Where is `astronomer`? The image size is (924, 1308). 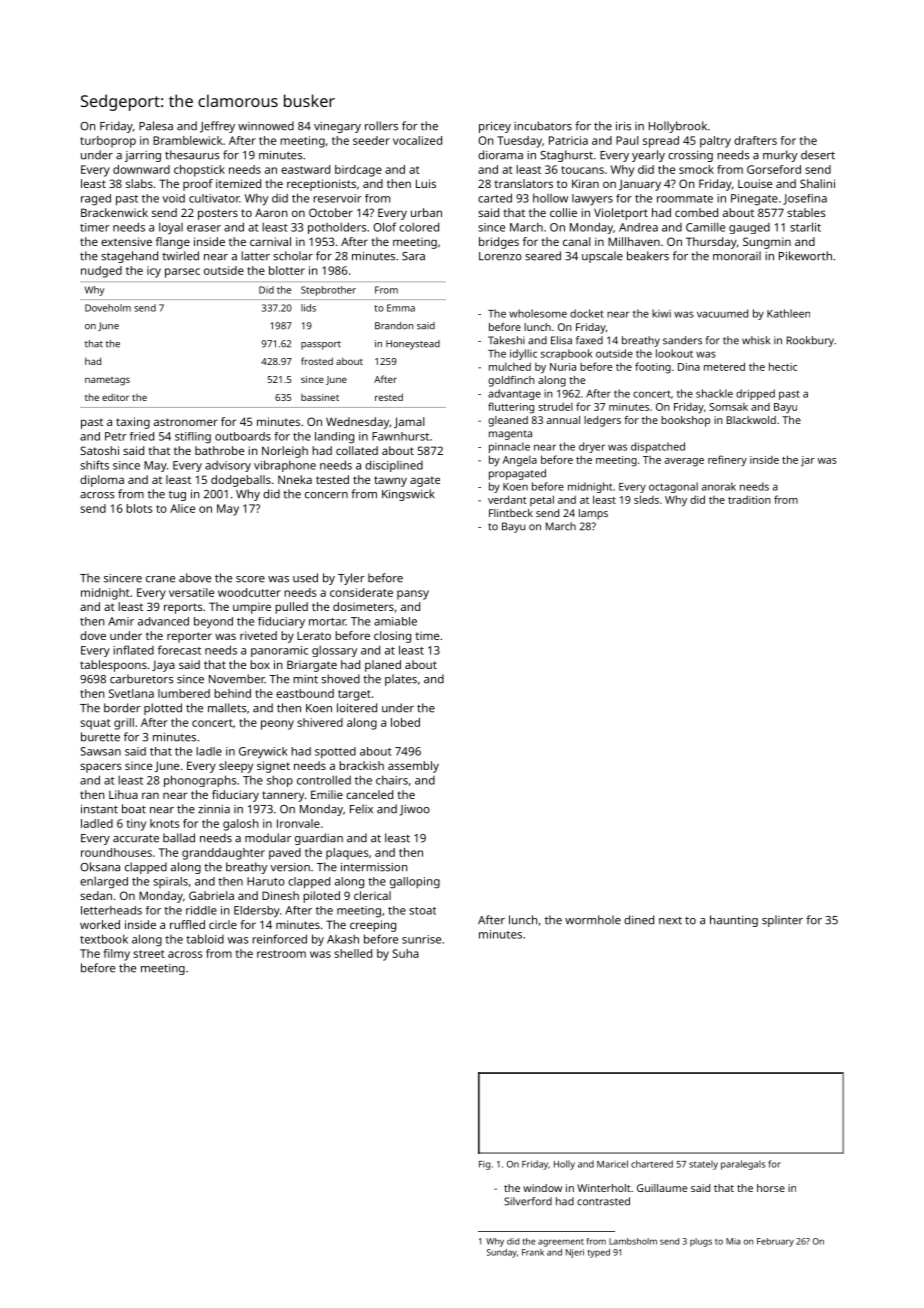
astronomer is located at coordinates (186, 422).
